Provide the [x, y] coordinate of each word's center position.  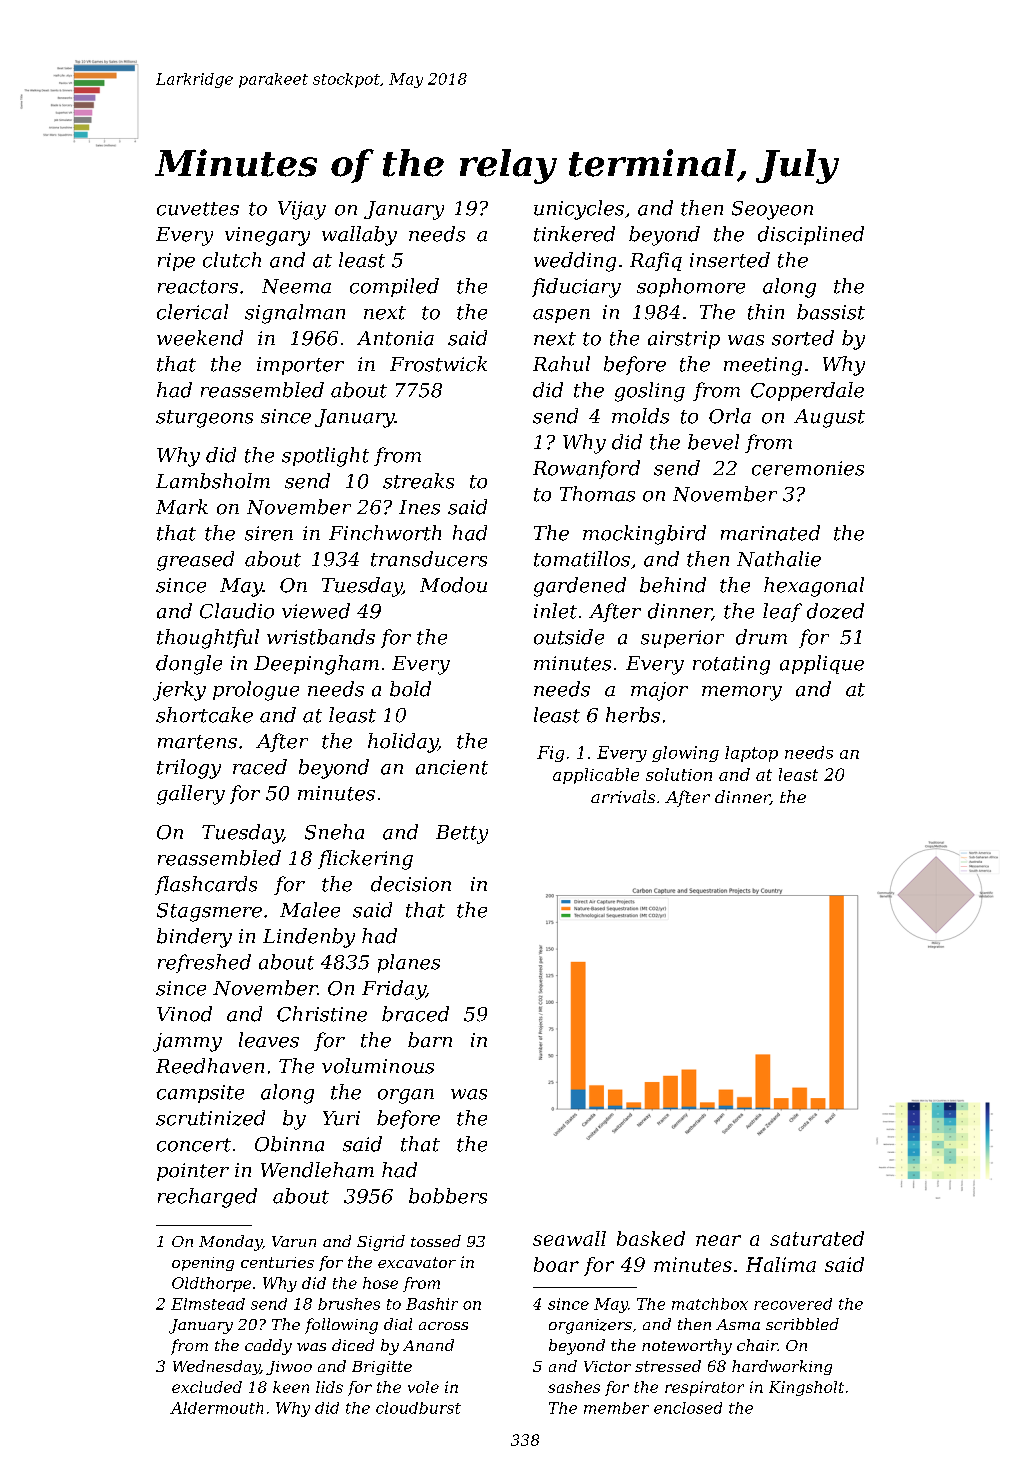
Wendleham [317, 1170]
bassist [831, 312]
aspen [561, 316]
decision [411, 884]
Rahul [561, 364]
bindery [194, 938]
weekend [200, 338]
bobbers [448, 1196]
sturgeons [204, 419]
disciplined [811, 235]
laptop [751, 754]
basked [651, 1238]
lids [329, 1387]
